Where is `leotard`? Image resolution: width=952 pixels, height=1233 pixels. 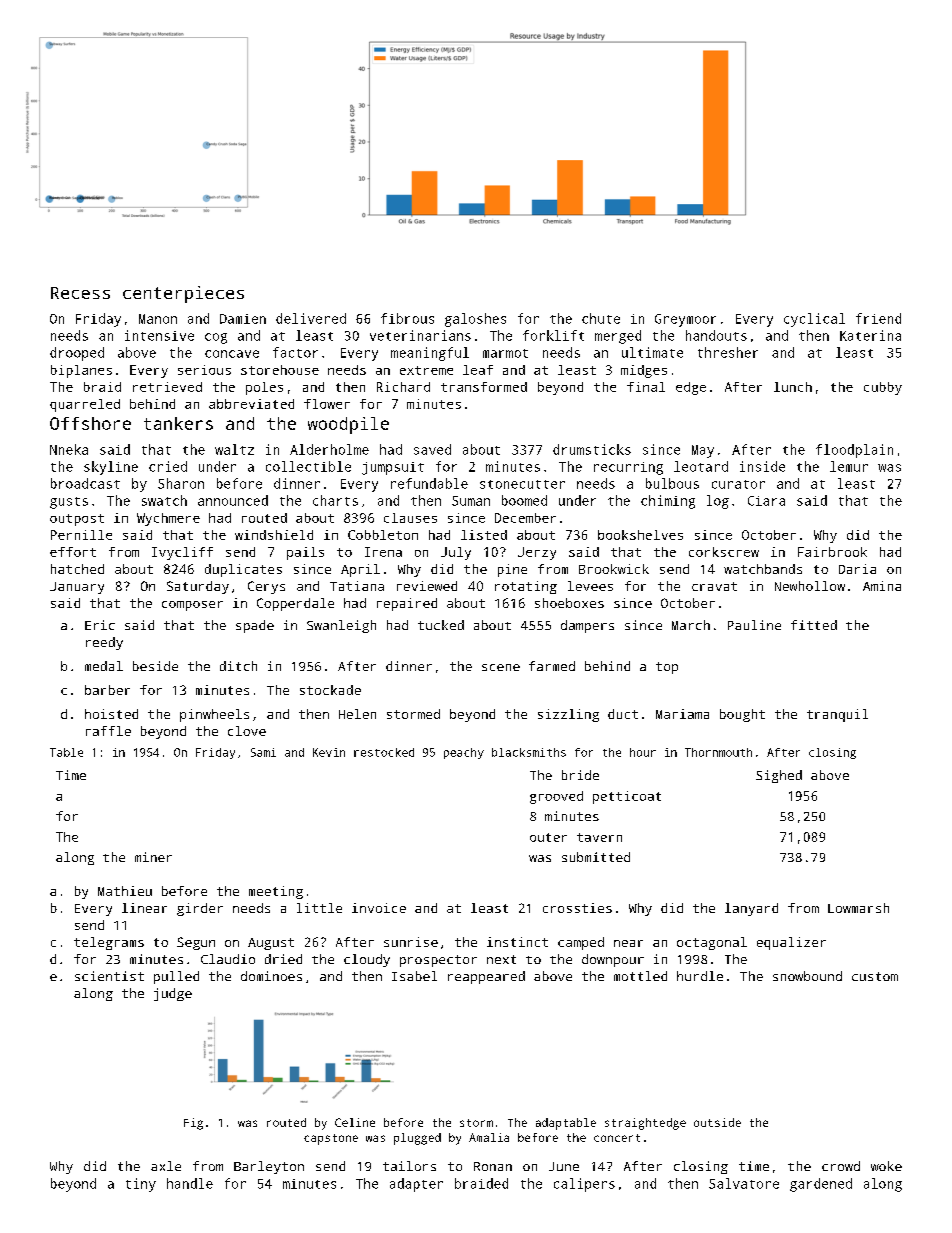 leotard is located at coordinates (701, 466).
